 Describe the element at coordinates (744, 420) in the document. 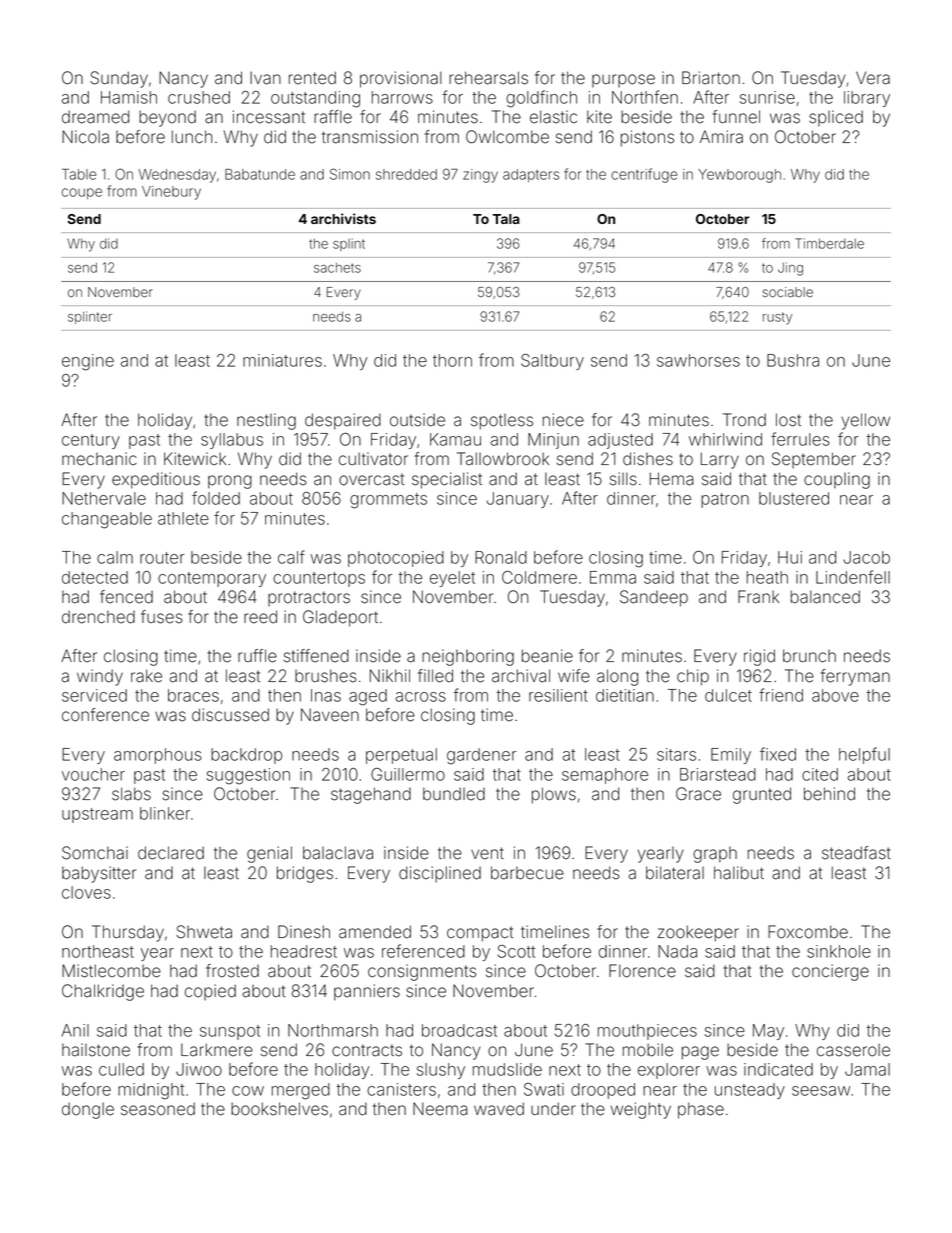

I see `Trond` at that location.
